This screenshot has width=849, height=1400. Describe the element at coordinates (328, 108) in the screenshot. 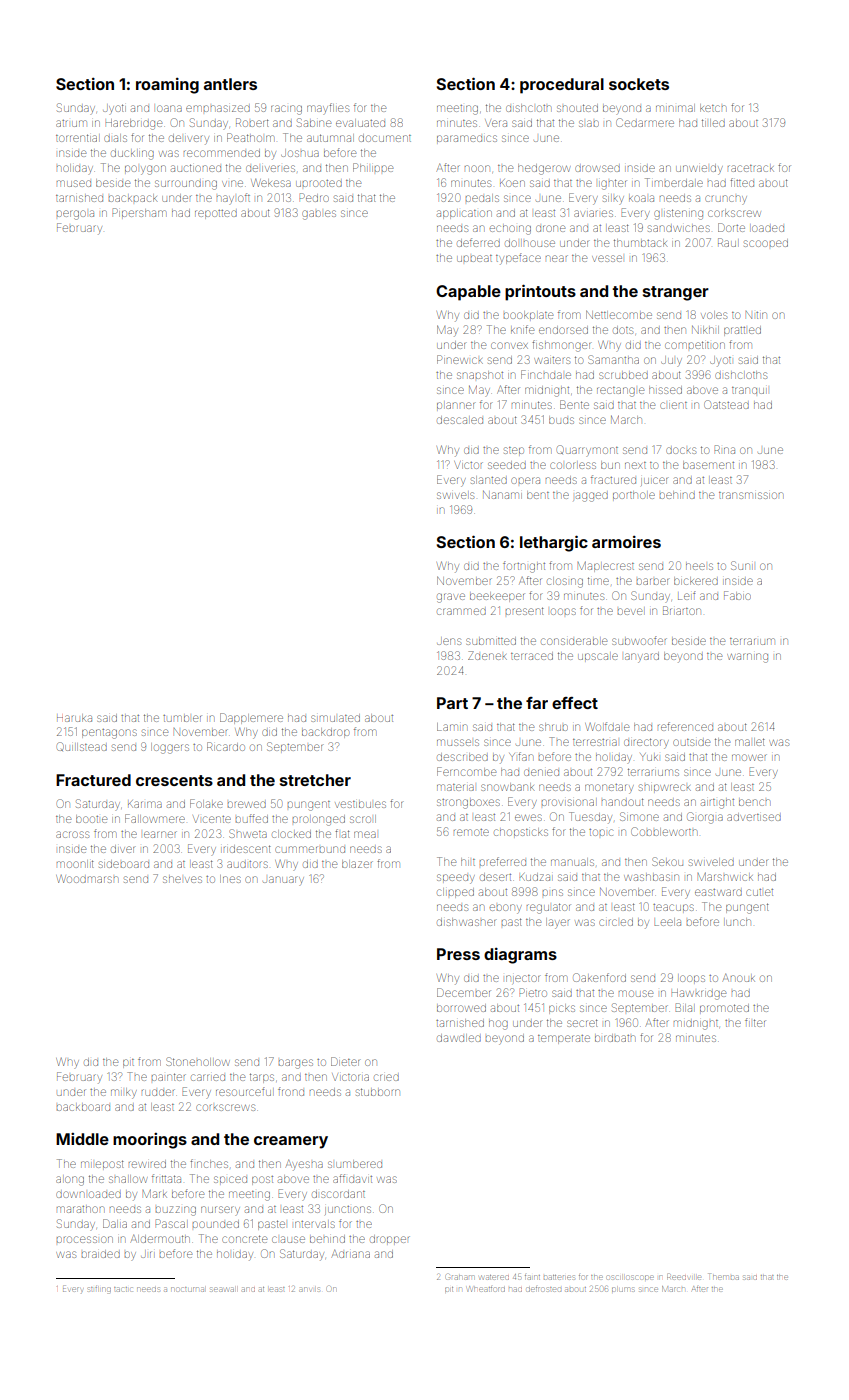

I see `mayflies` at that location.
